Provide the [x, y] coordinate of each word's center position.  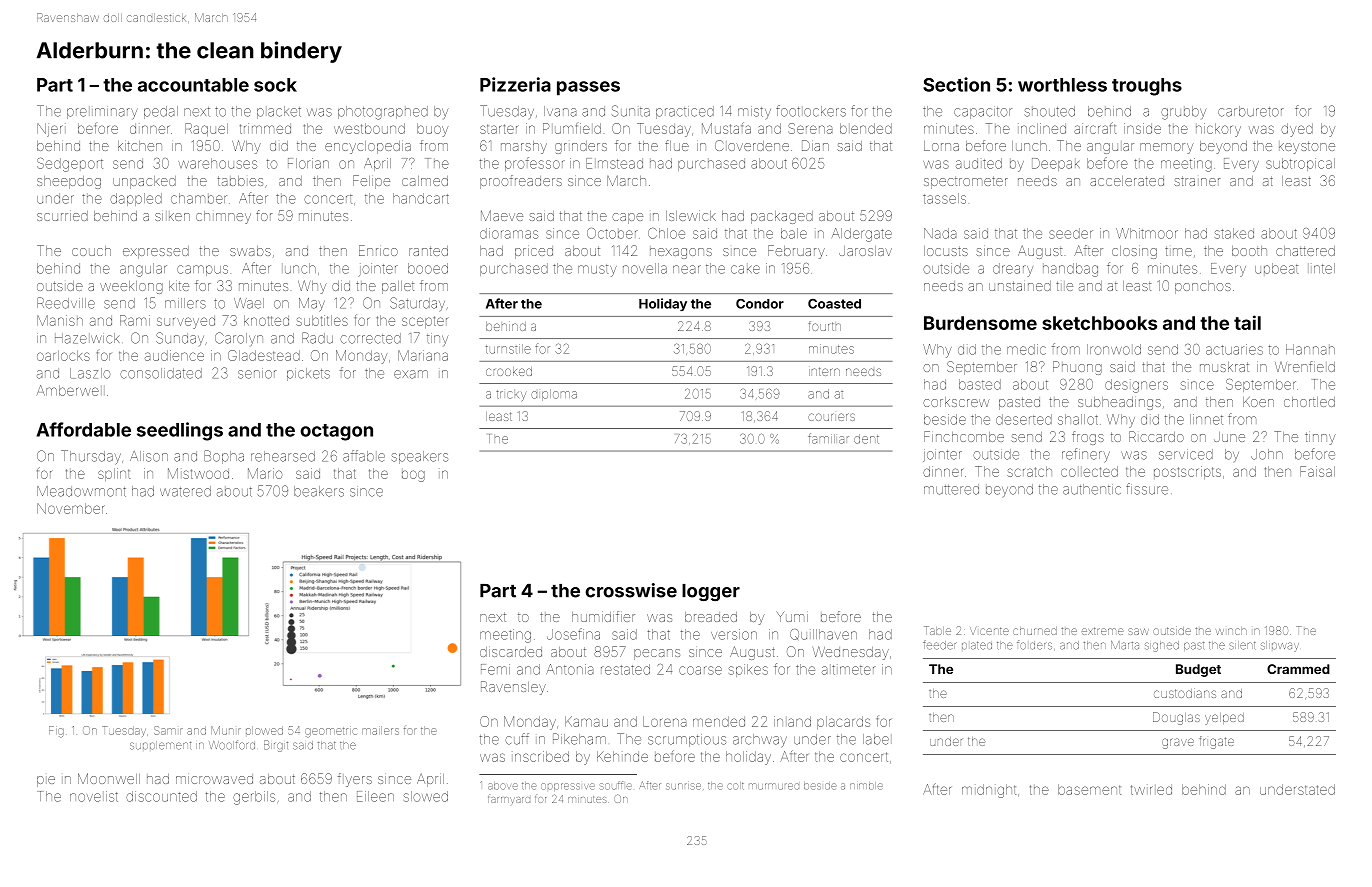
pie [46, 781]
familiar [828, 438]
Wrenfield [1305, 366]
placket [279, 112]
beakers [319, 491]
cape [627, 218]
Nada [940, 233]
